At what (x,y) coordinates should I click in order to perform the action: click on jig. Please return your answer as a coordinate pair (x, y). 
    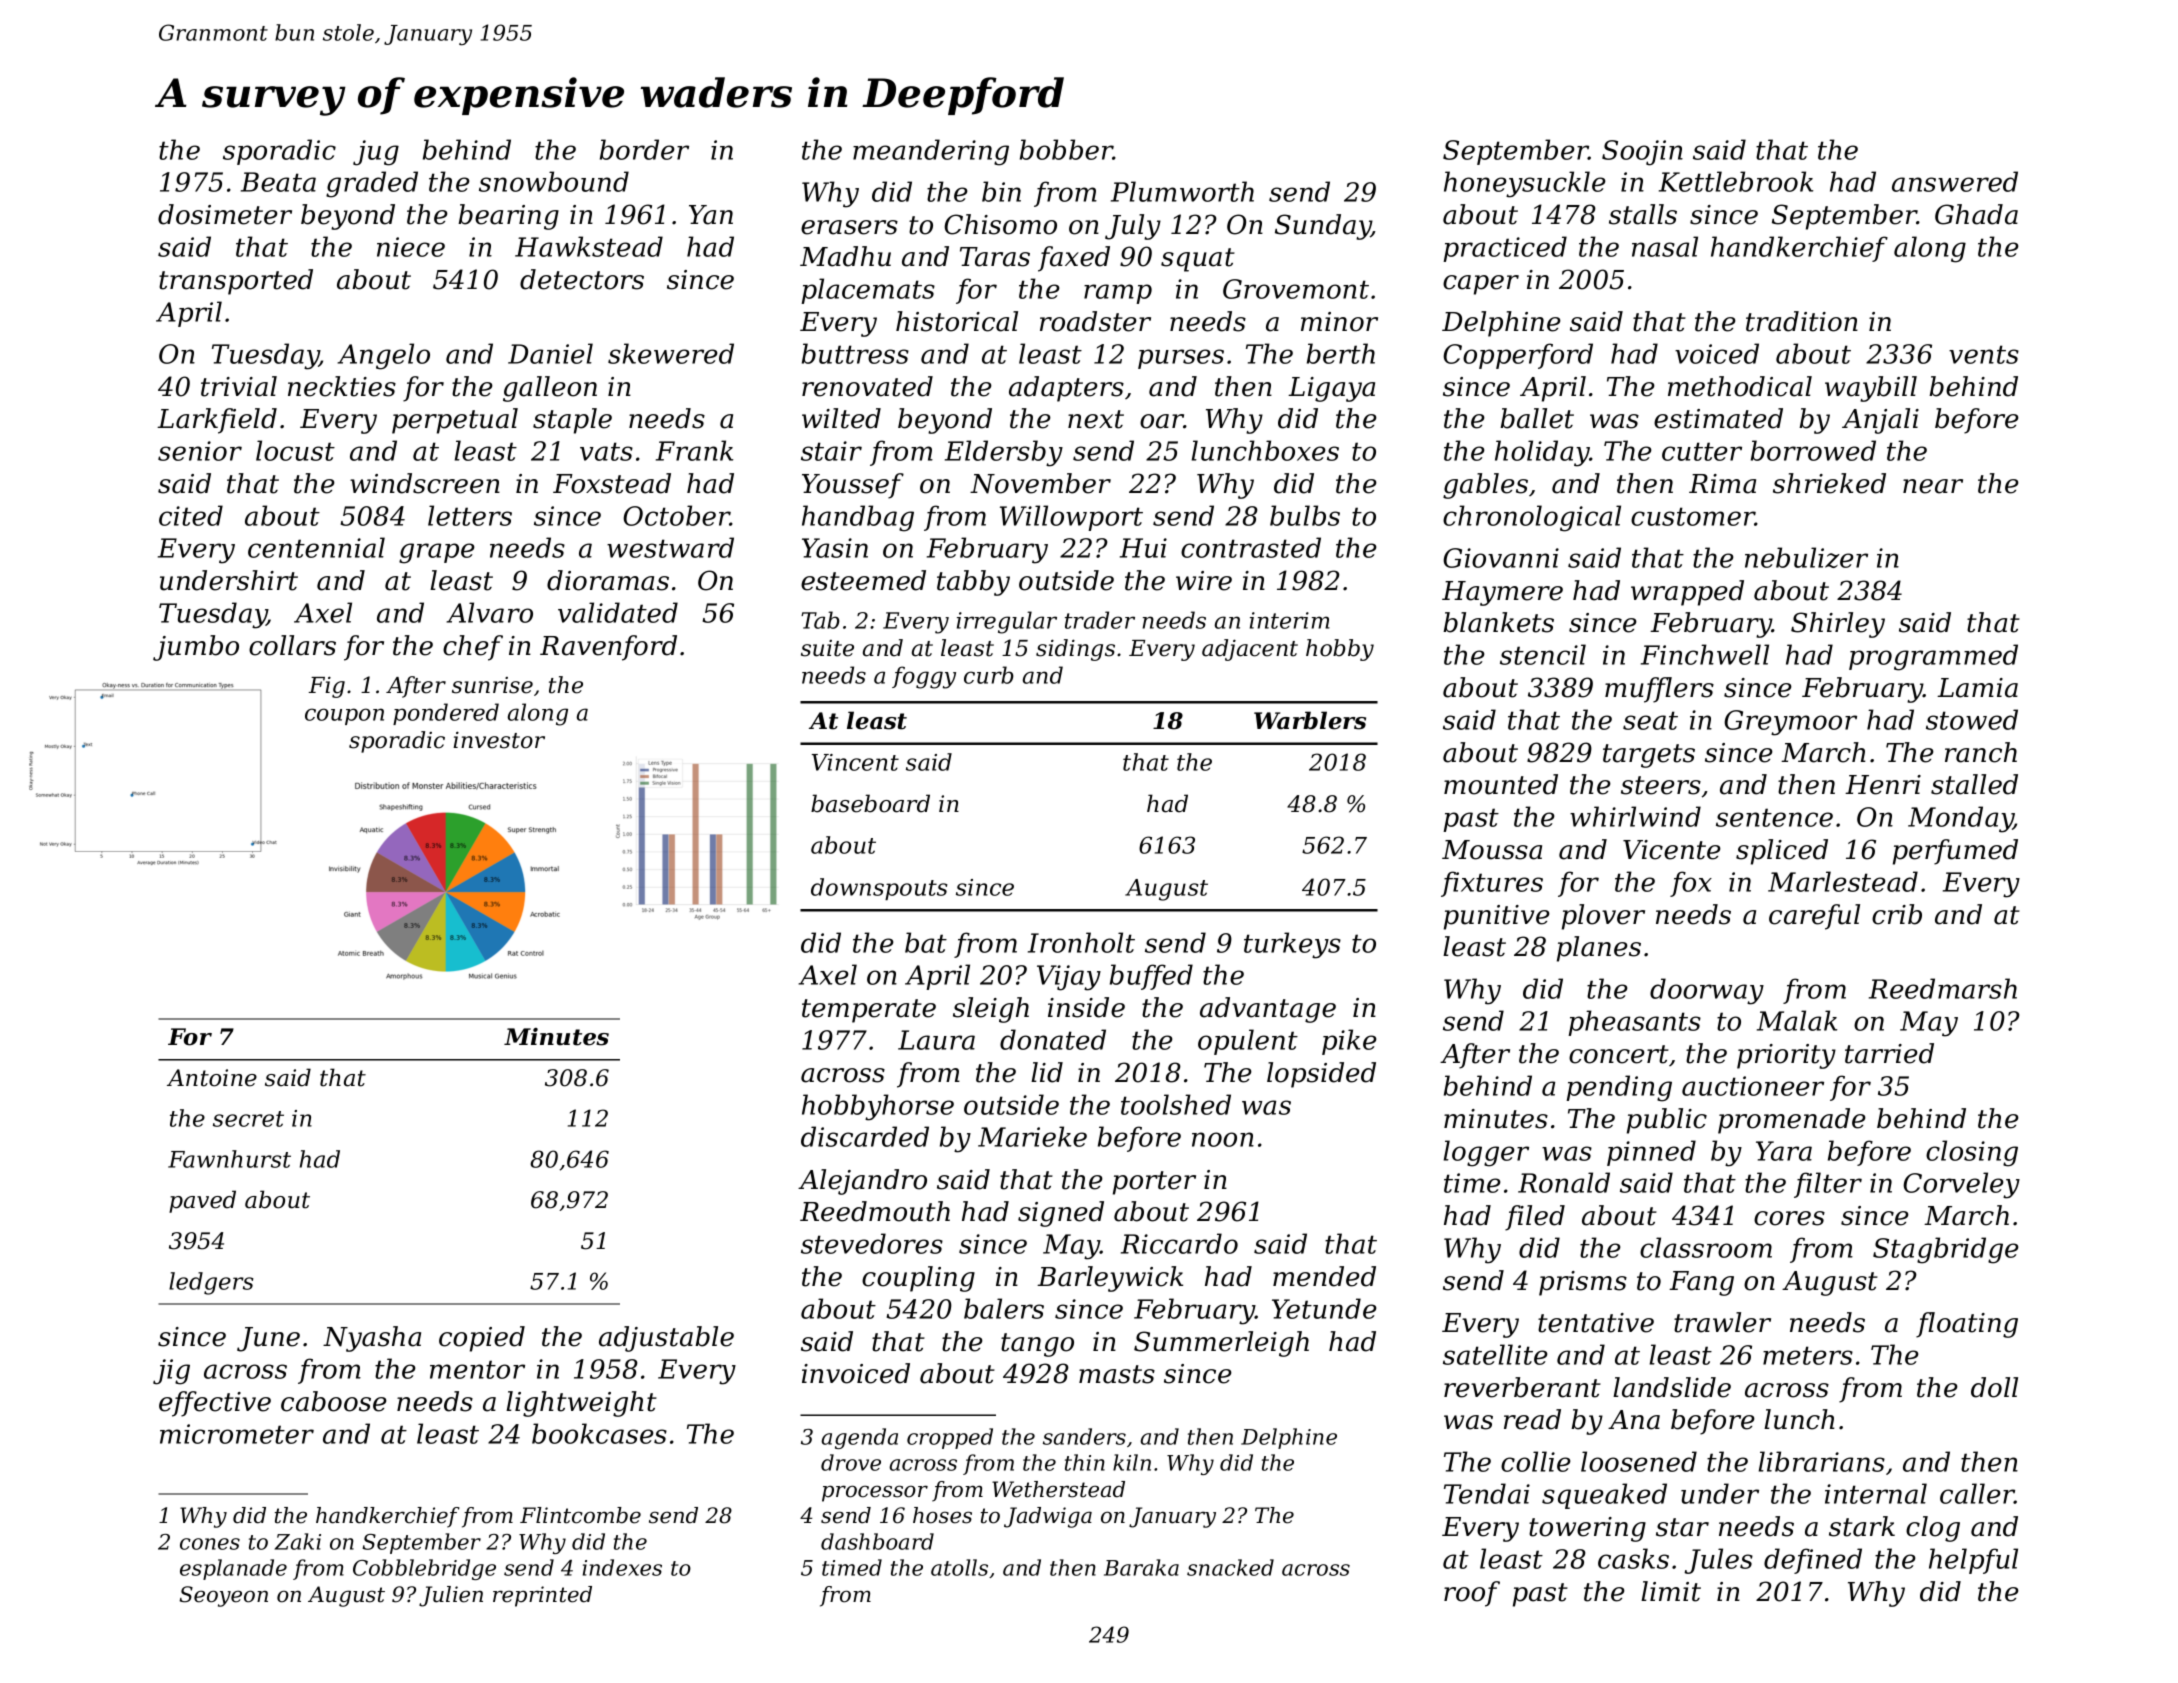
    Looking at the image, I should click on (171, 1372).
